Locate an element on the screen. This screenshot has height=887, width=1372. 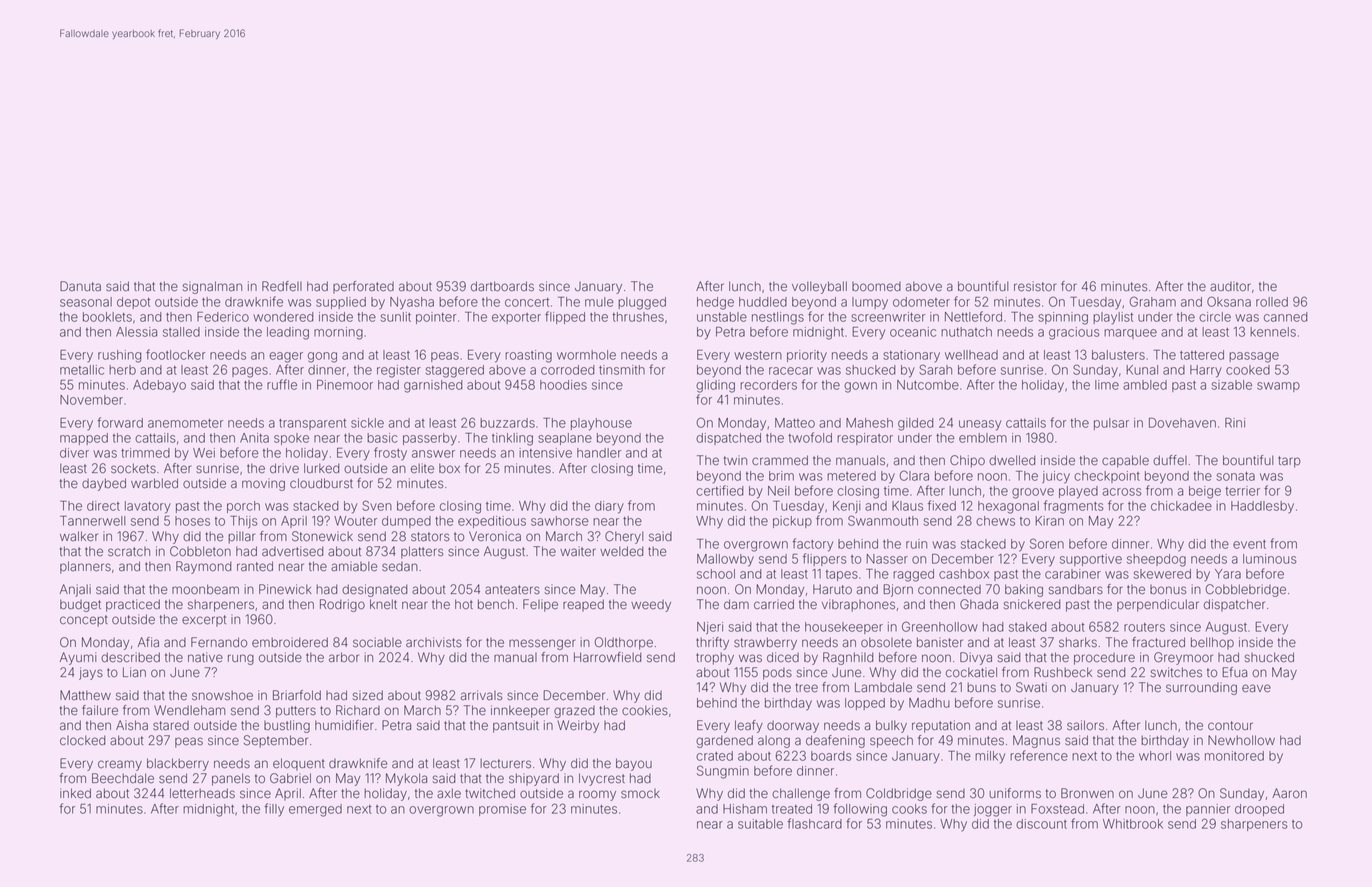
mule is located at coordinates (599, 302).
